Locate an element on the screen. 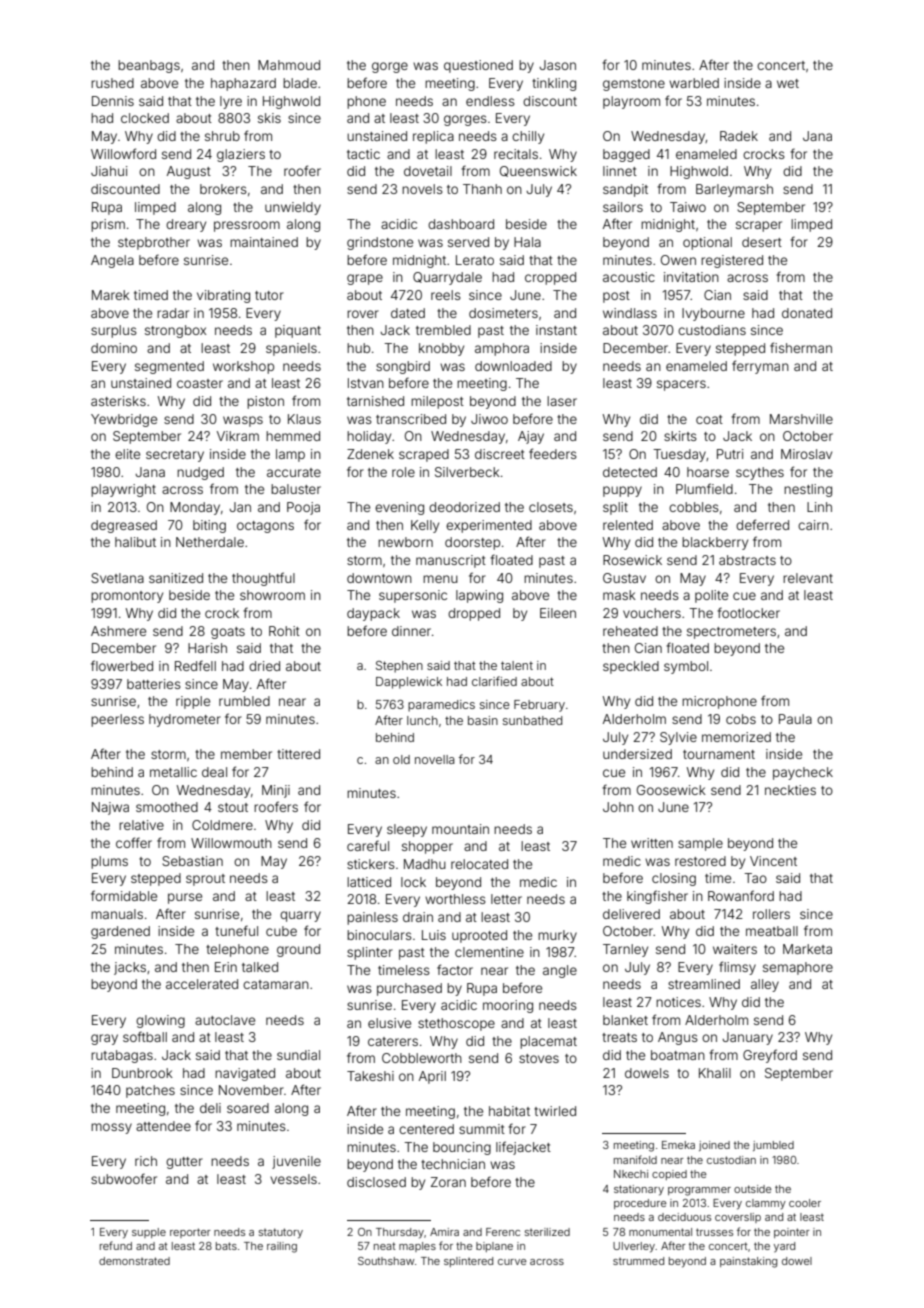 The image size is (924, 1308). Mahmoud is located at coordinates (289, 65).
